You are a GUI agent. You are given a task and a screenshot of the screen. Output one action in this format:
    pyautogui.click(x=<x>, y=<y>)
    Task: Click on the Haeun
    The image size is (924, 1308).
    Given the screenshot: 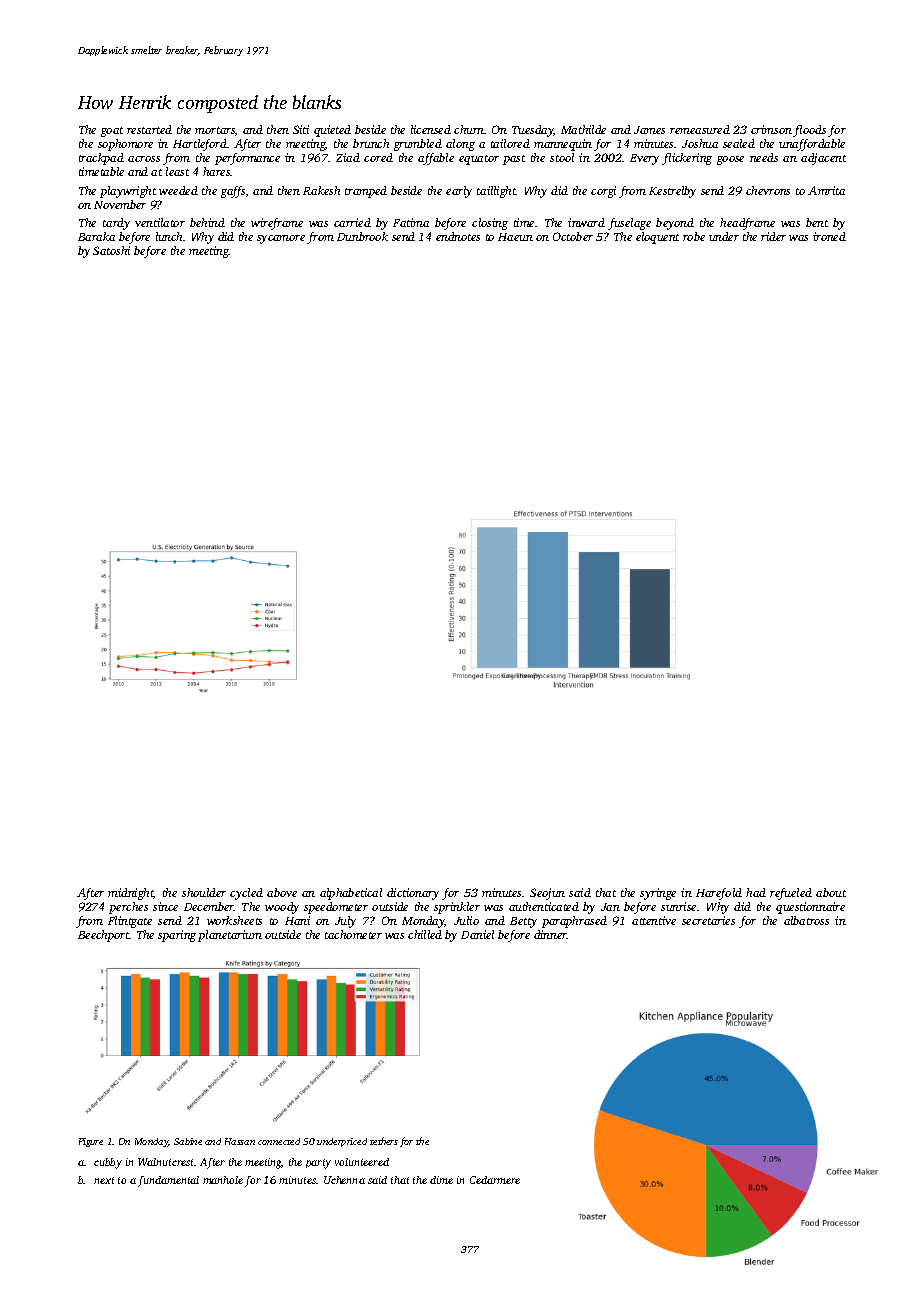 What is the action you would take?
    pyautogui.click(x=515, y=237)
